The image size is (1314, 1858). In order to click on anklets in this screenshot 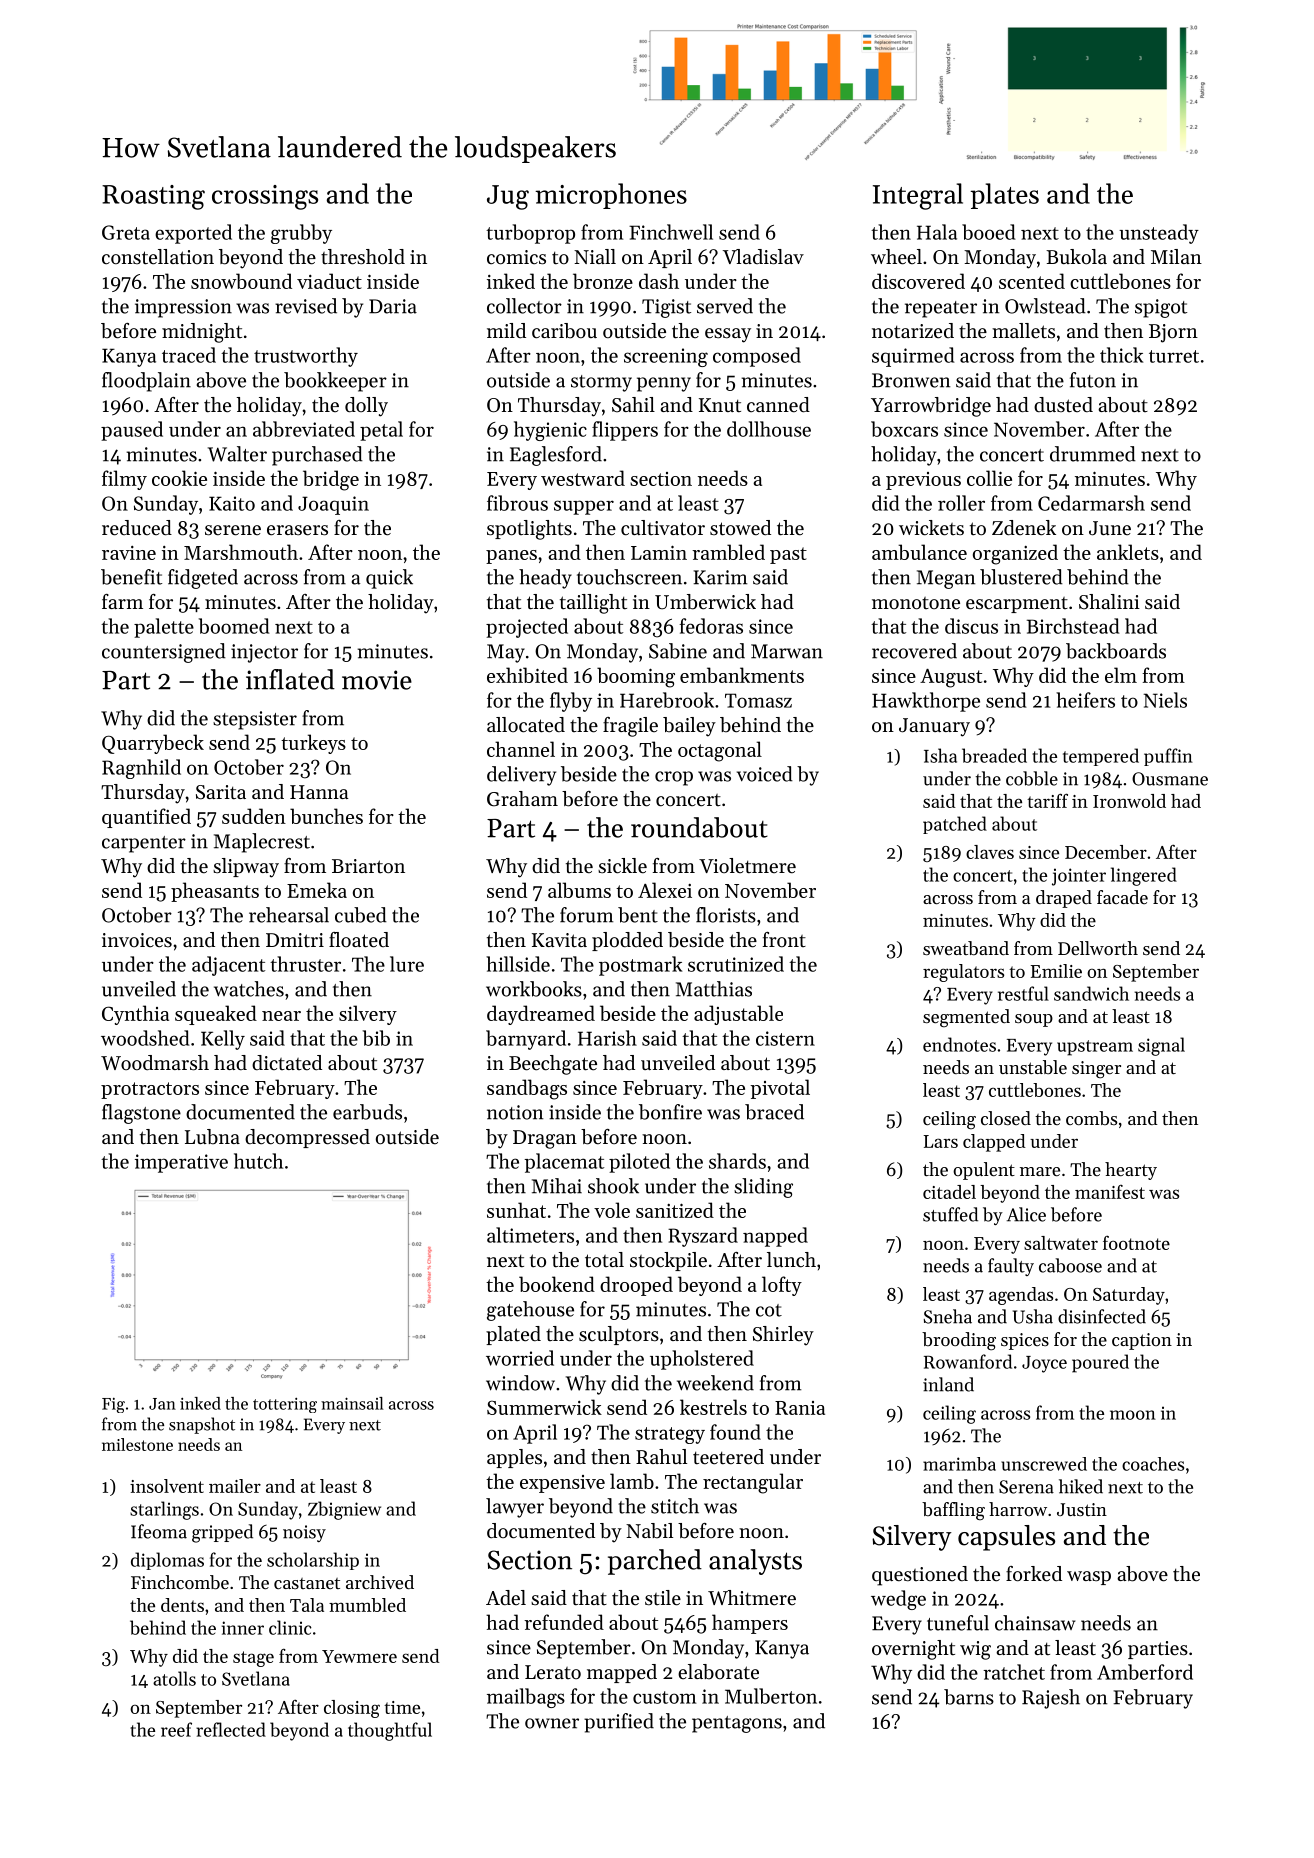, I will do `click(1128, 552)`.
